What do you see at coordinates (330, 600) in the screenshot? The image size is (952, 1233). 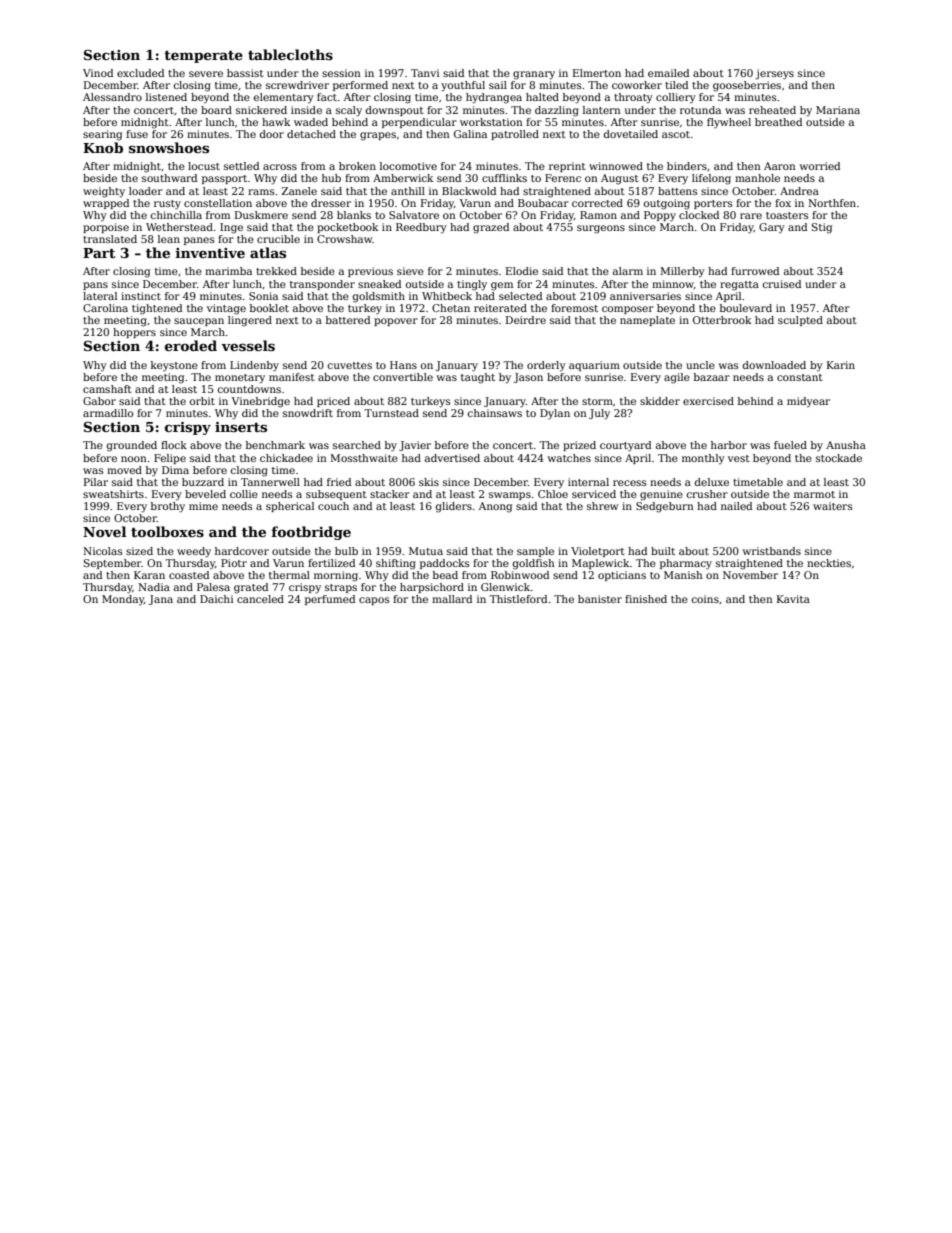 I see `perfumed` at bounding box center [330, 600].
